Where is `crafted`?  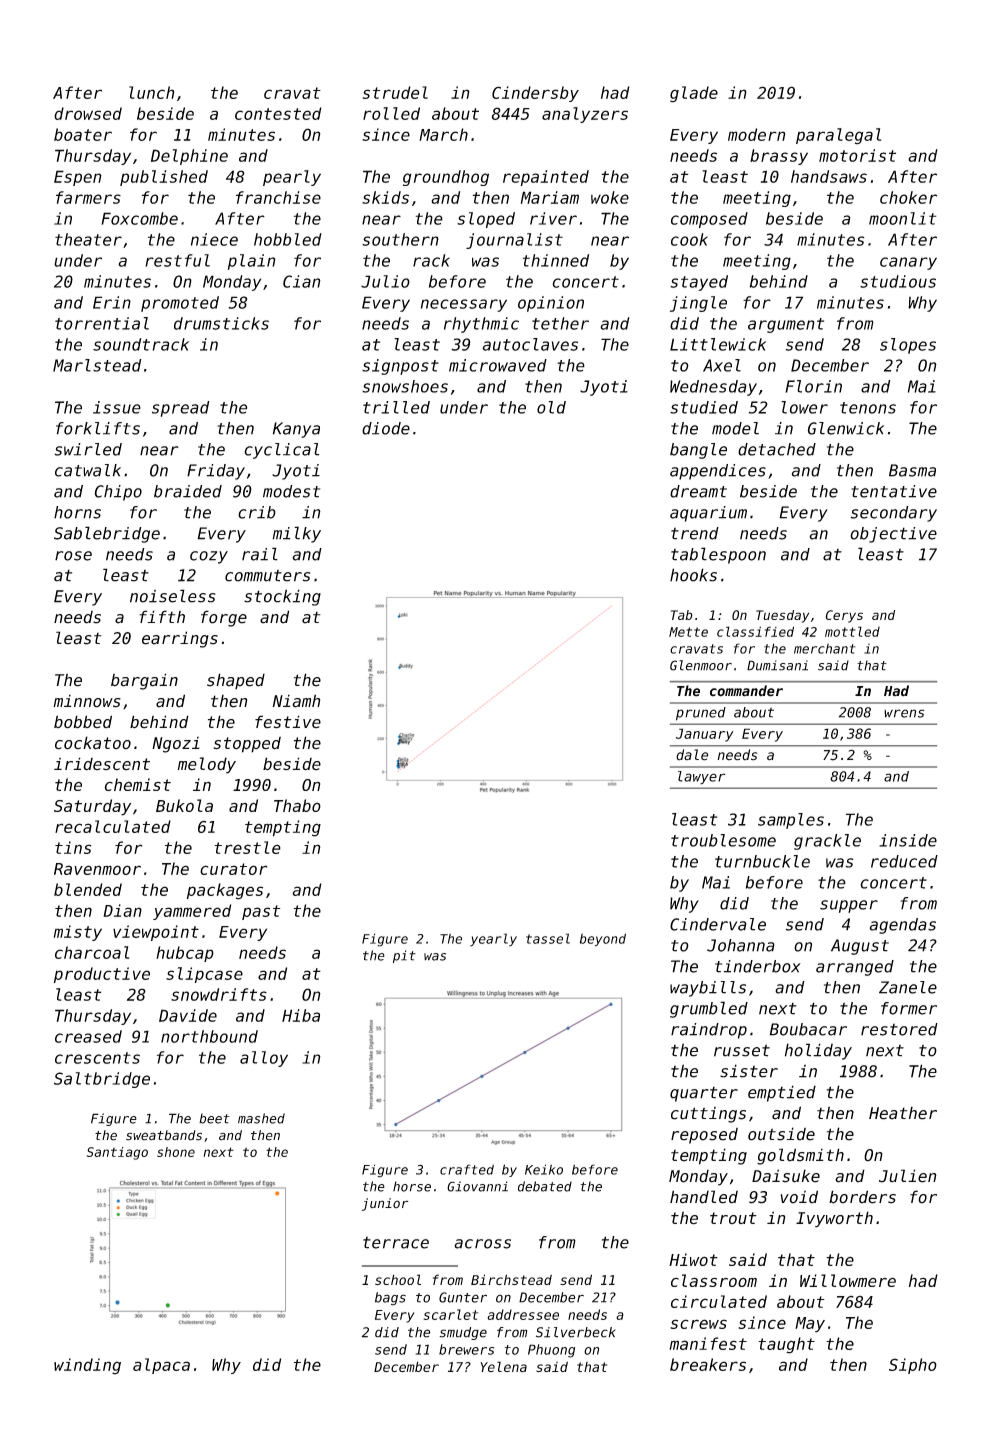
crafted is located at coordinates (467, 1169).
